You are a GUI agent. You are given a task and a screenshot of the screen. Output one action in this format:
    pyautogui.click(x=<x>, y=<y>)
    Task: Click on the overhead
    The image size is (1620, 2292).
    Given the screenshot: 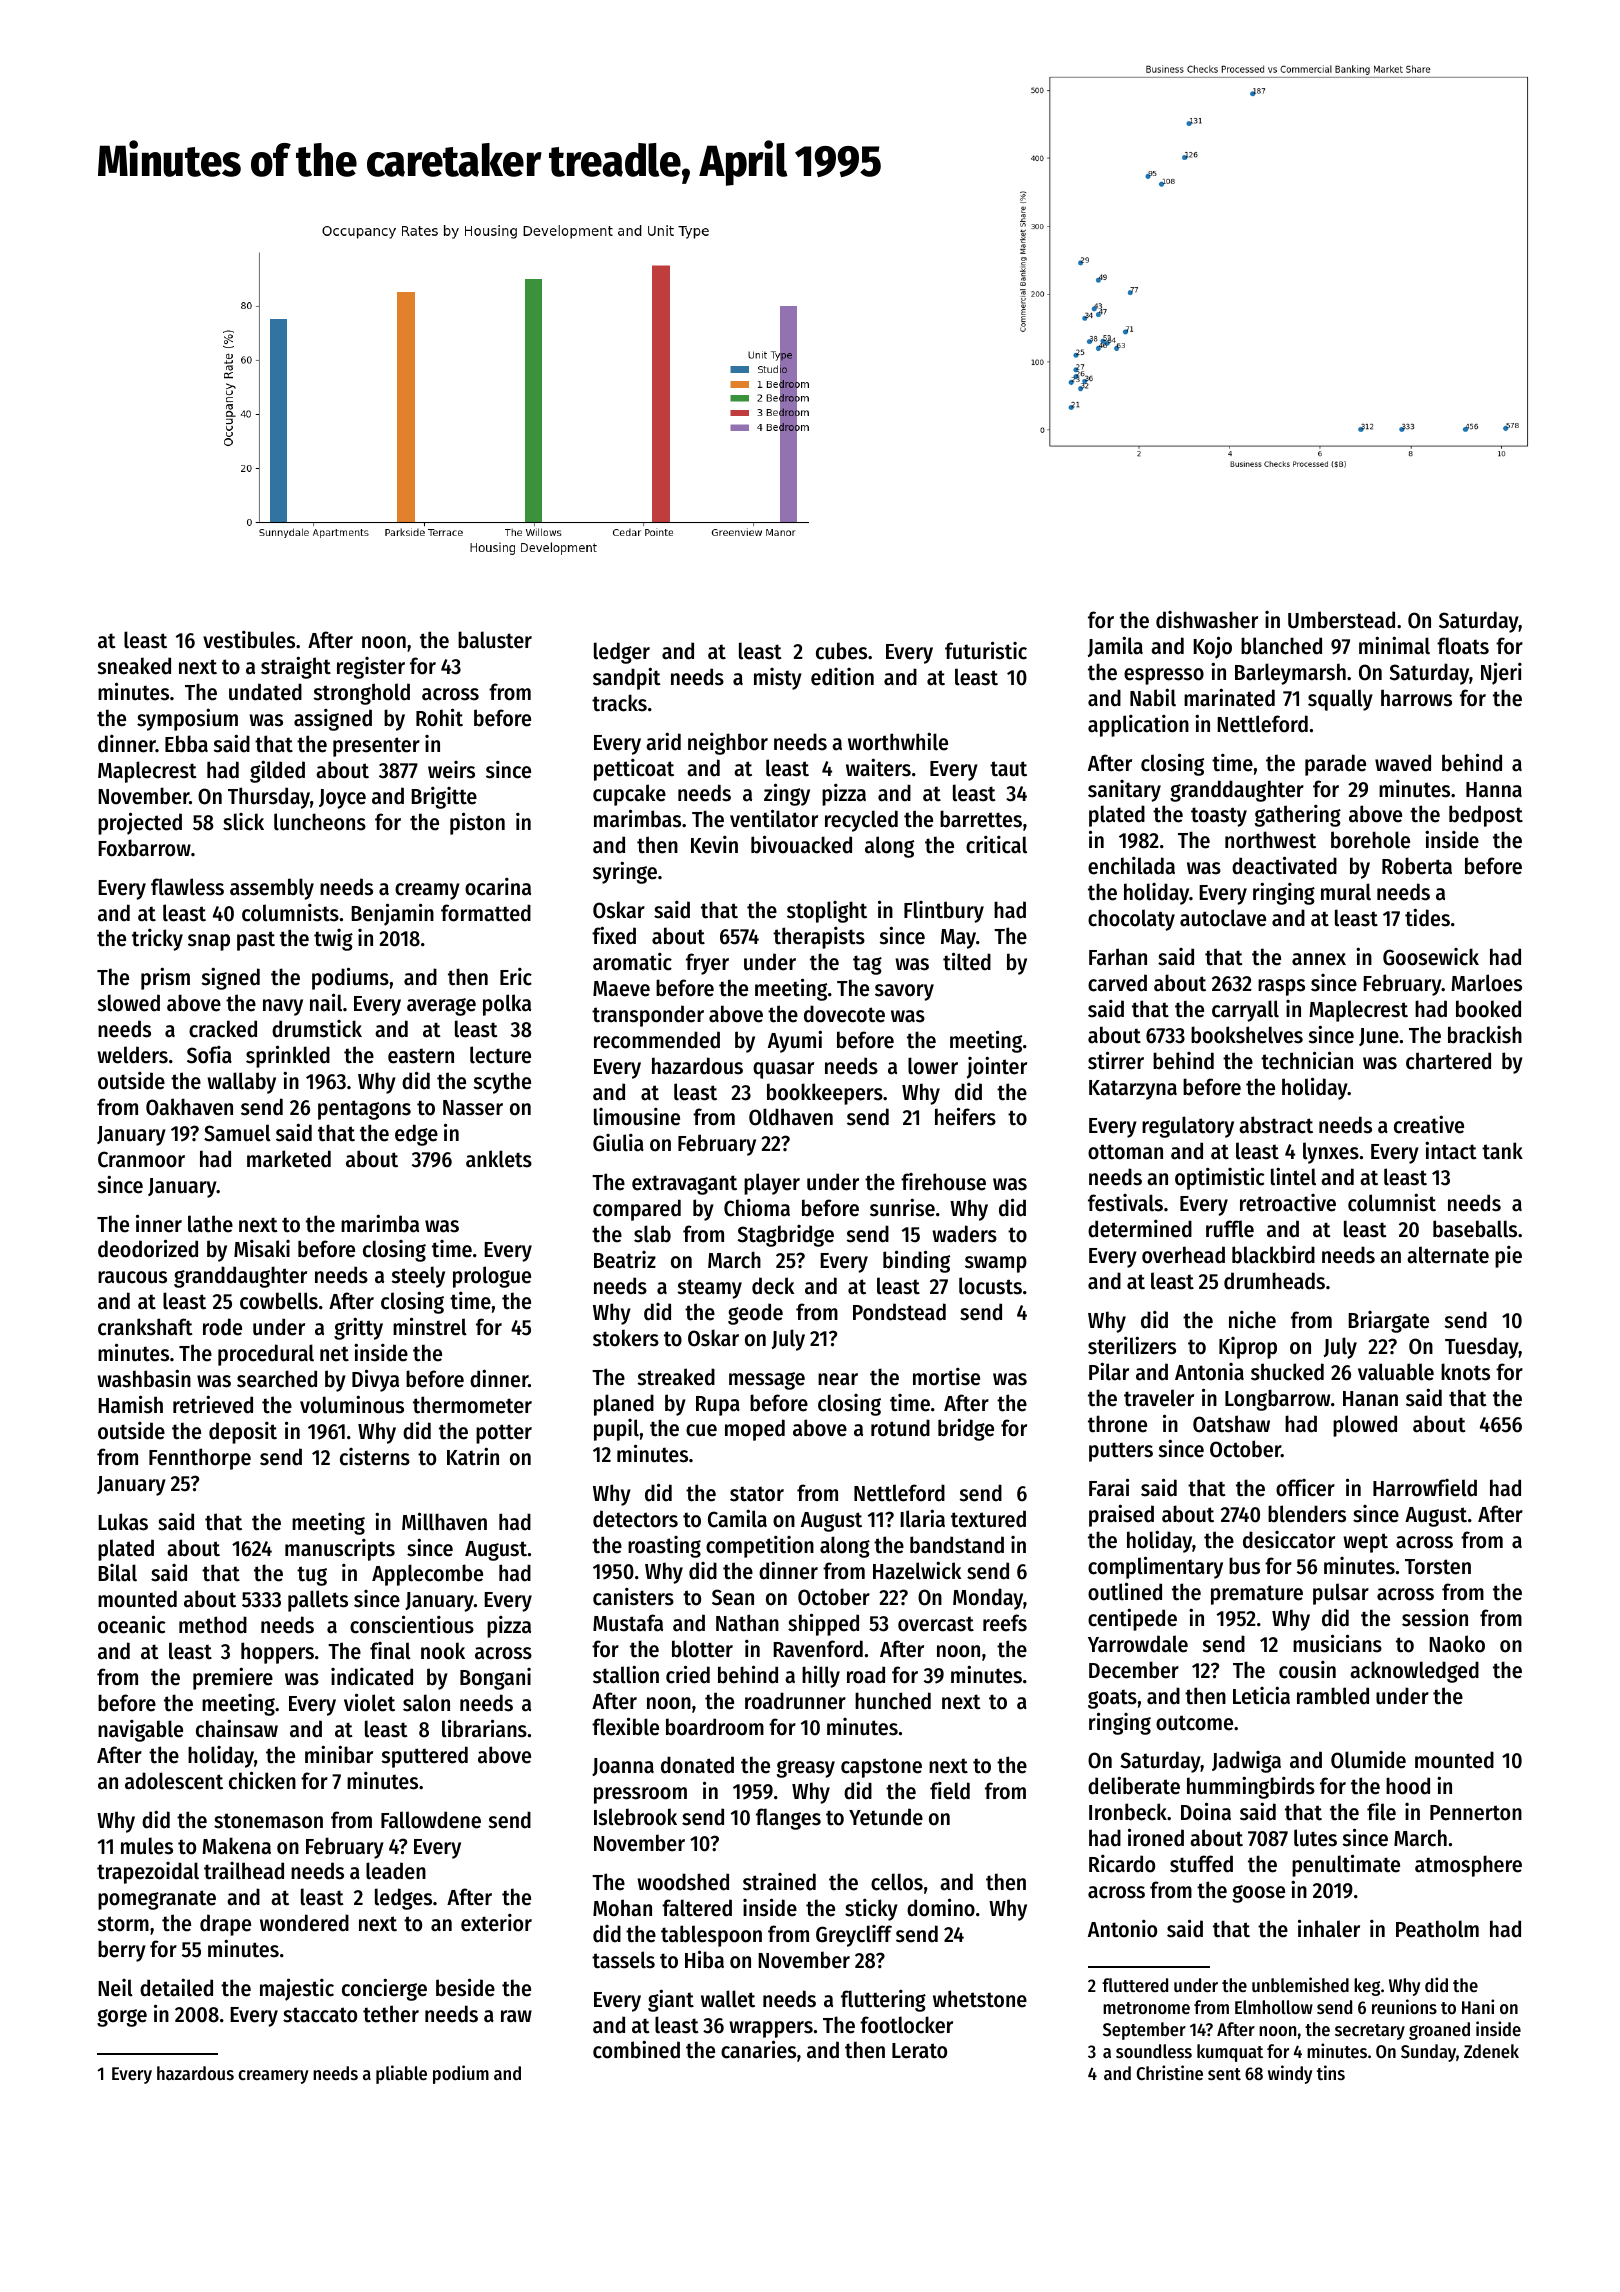 What is the action you would take?
    pyautogui.click(x=1183, y=1255)
